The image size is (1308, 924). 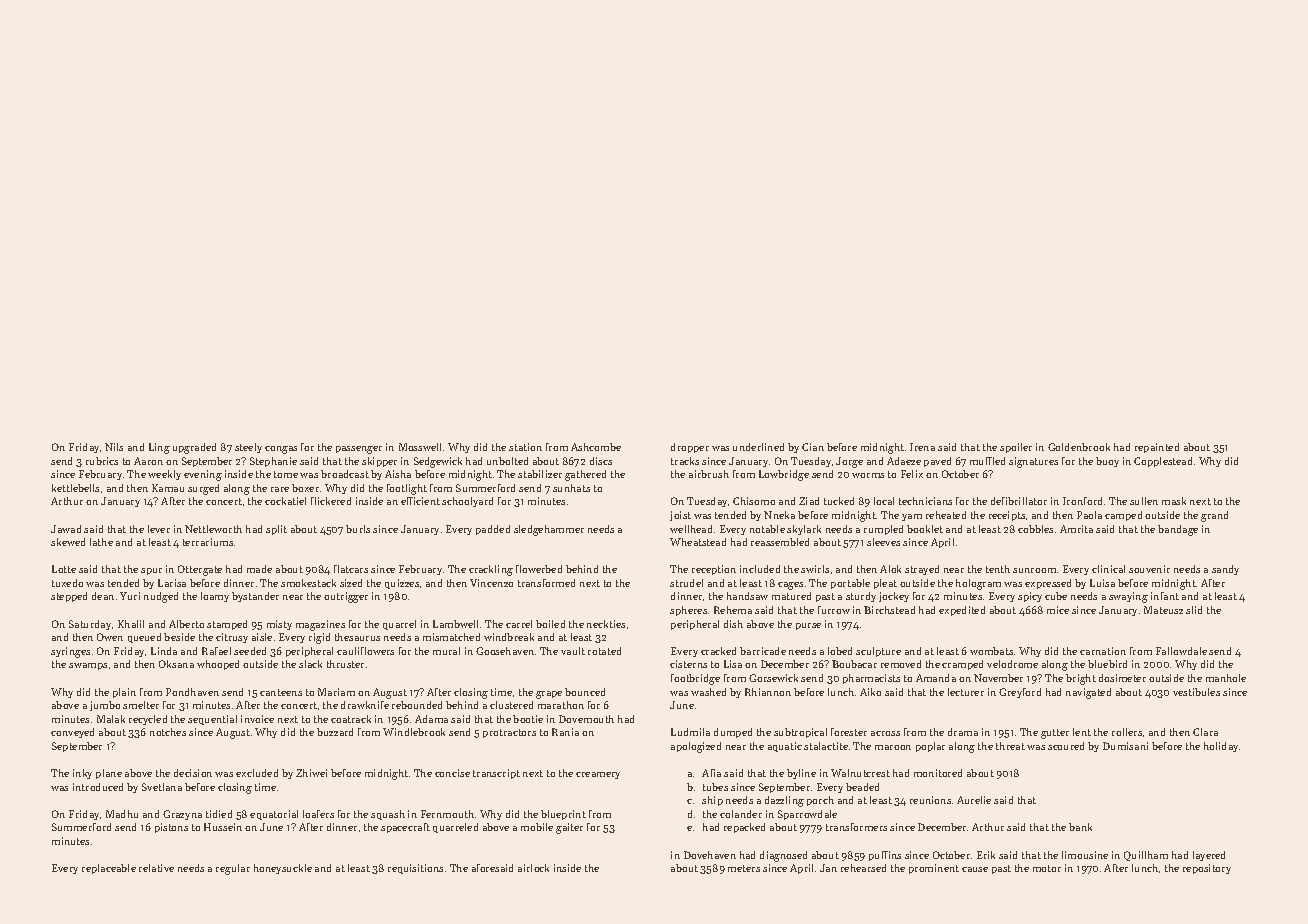 What do you see at coordinates (696, 747) in the screenshot?
I see `apologized` at bounding box center [696, 747].
